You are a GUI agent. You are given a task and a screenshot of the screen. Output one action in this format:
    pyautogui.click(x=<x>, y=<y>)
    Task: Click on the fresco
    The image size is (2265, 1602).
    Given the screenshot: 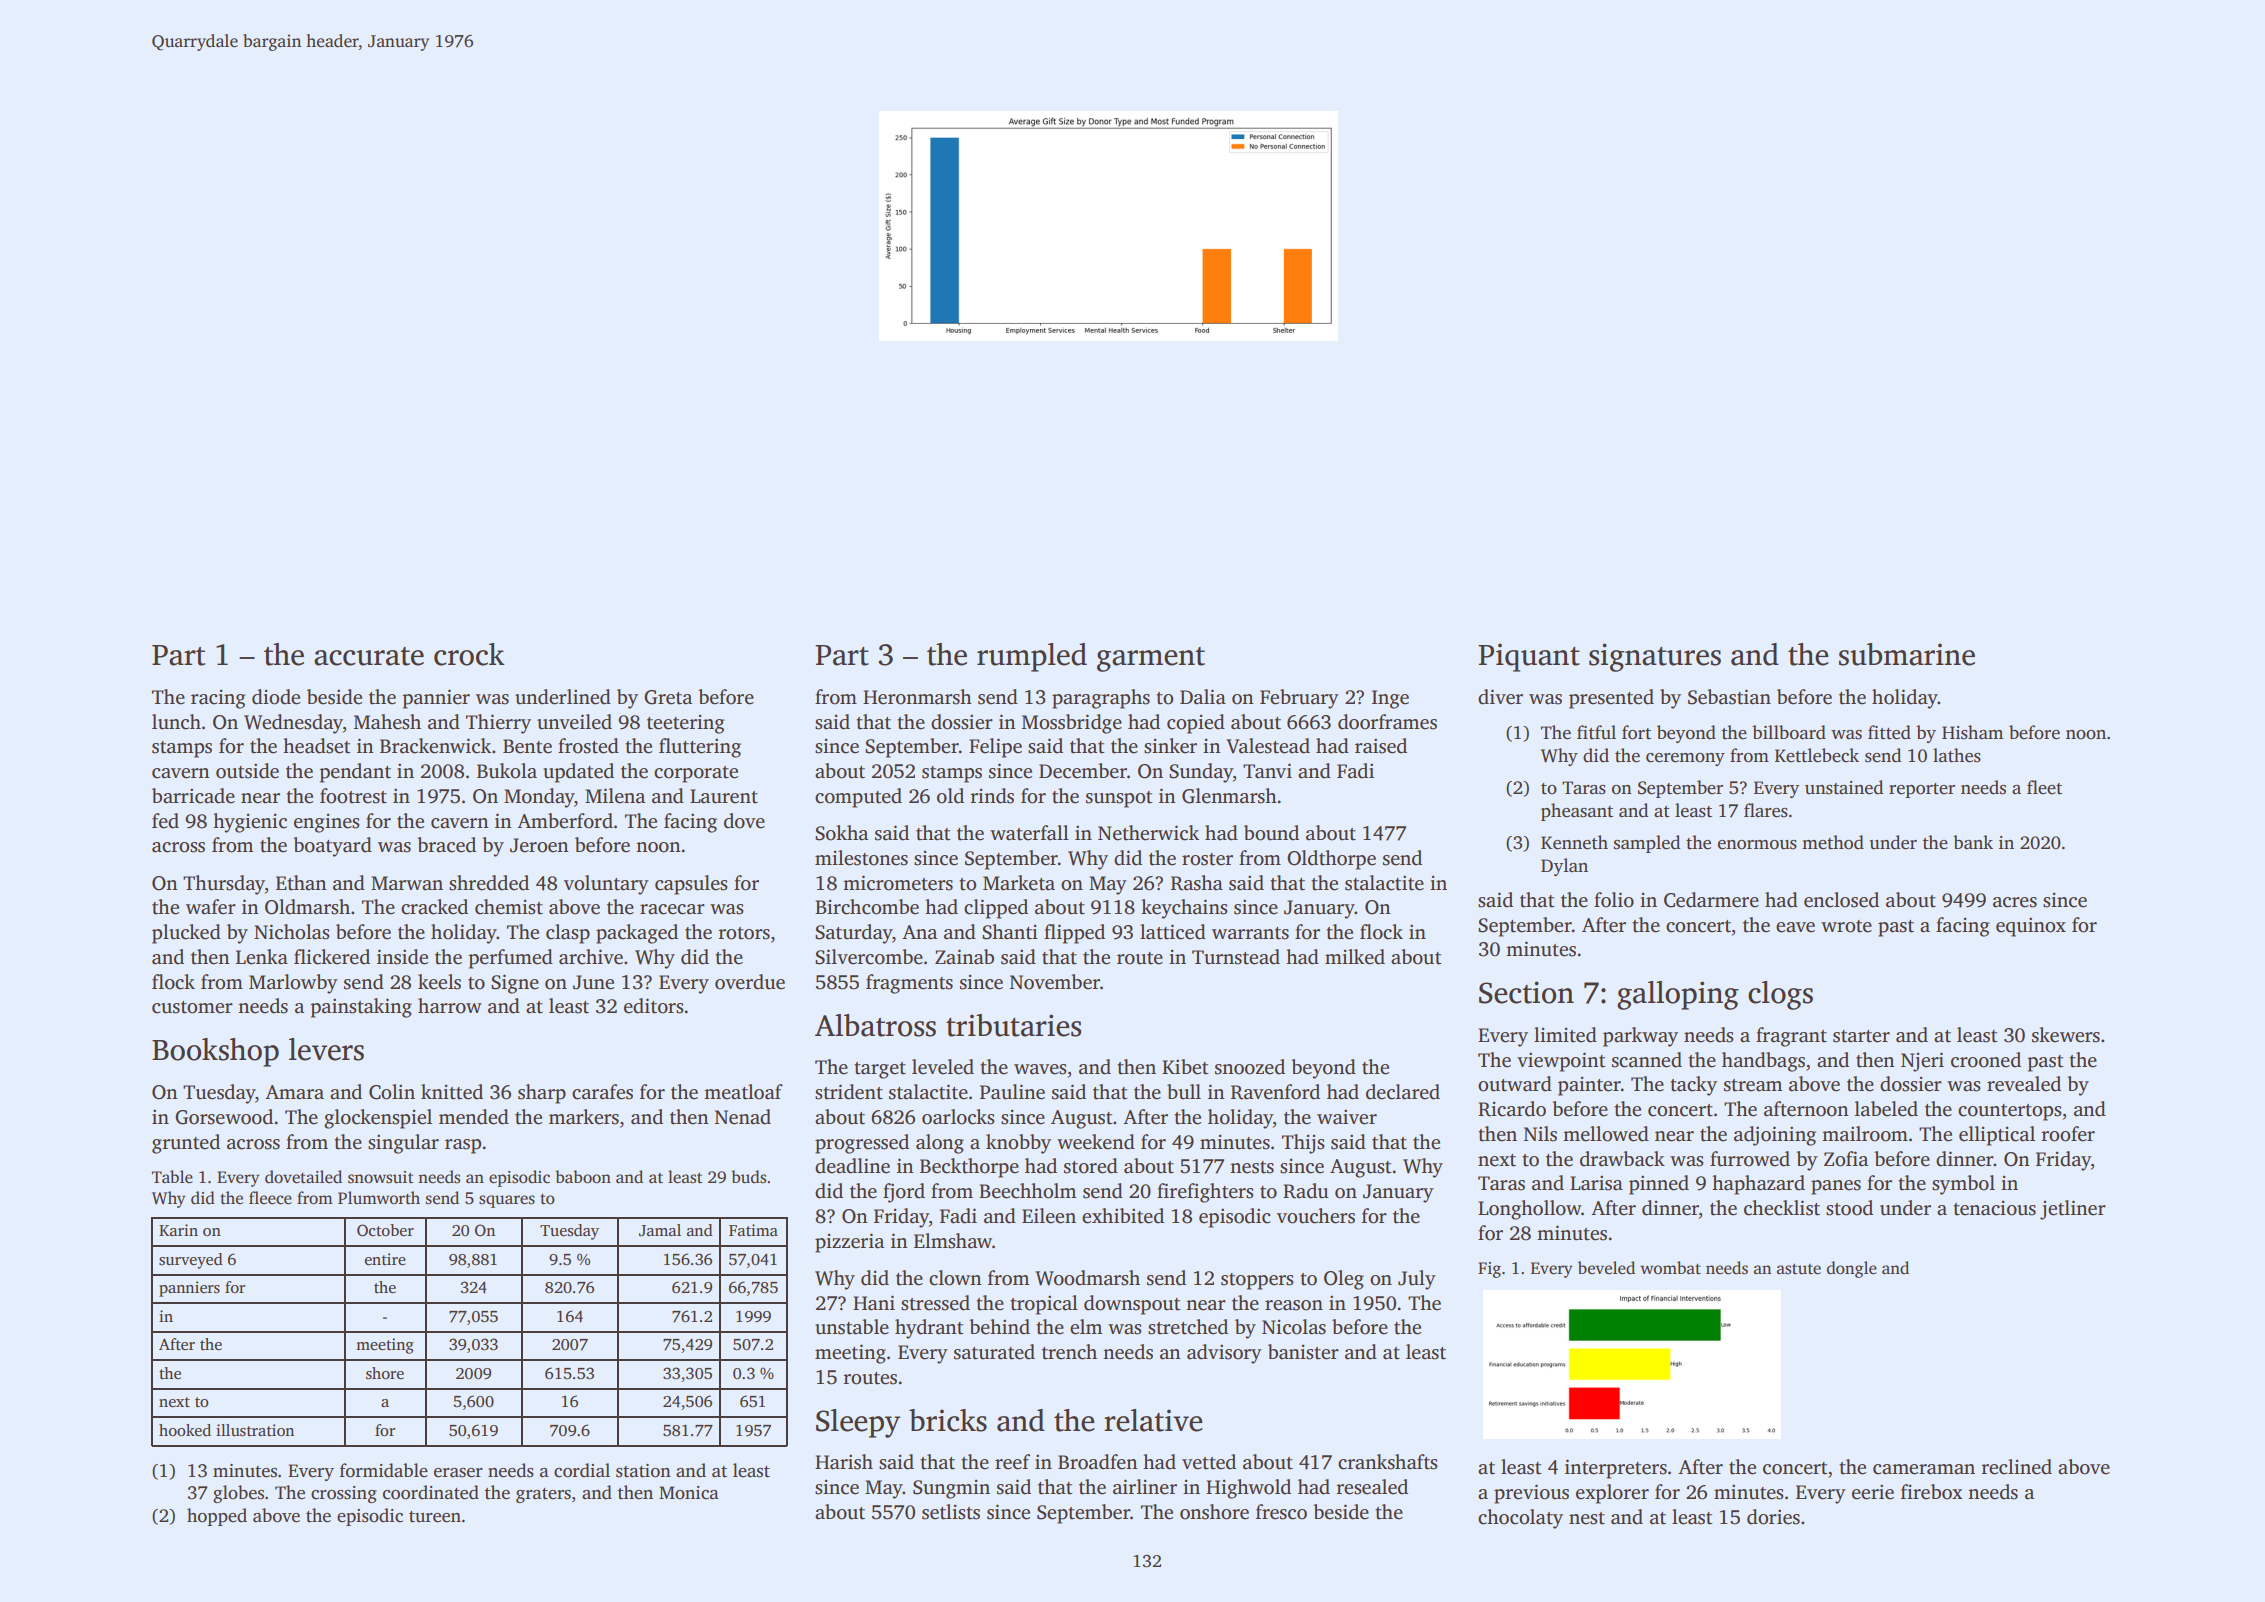 What is the action you would take?
    pyautogui.click(x=1281, y=1512)
